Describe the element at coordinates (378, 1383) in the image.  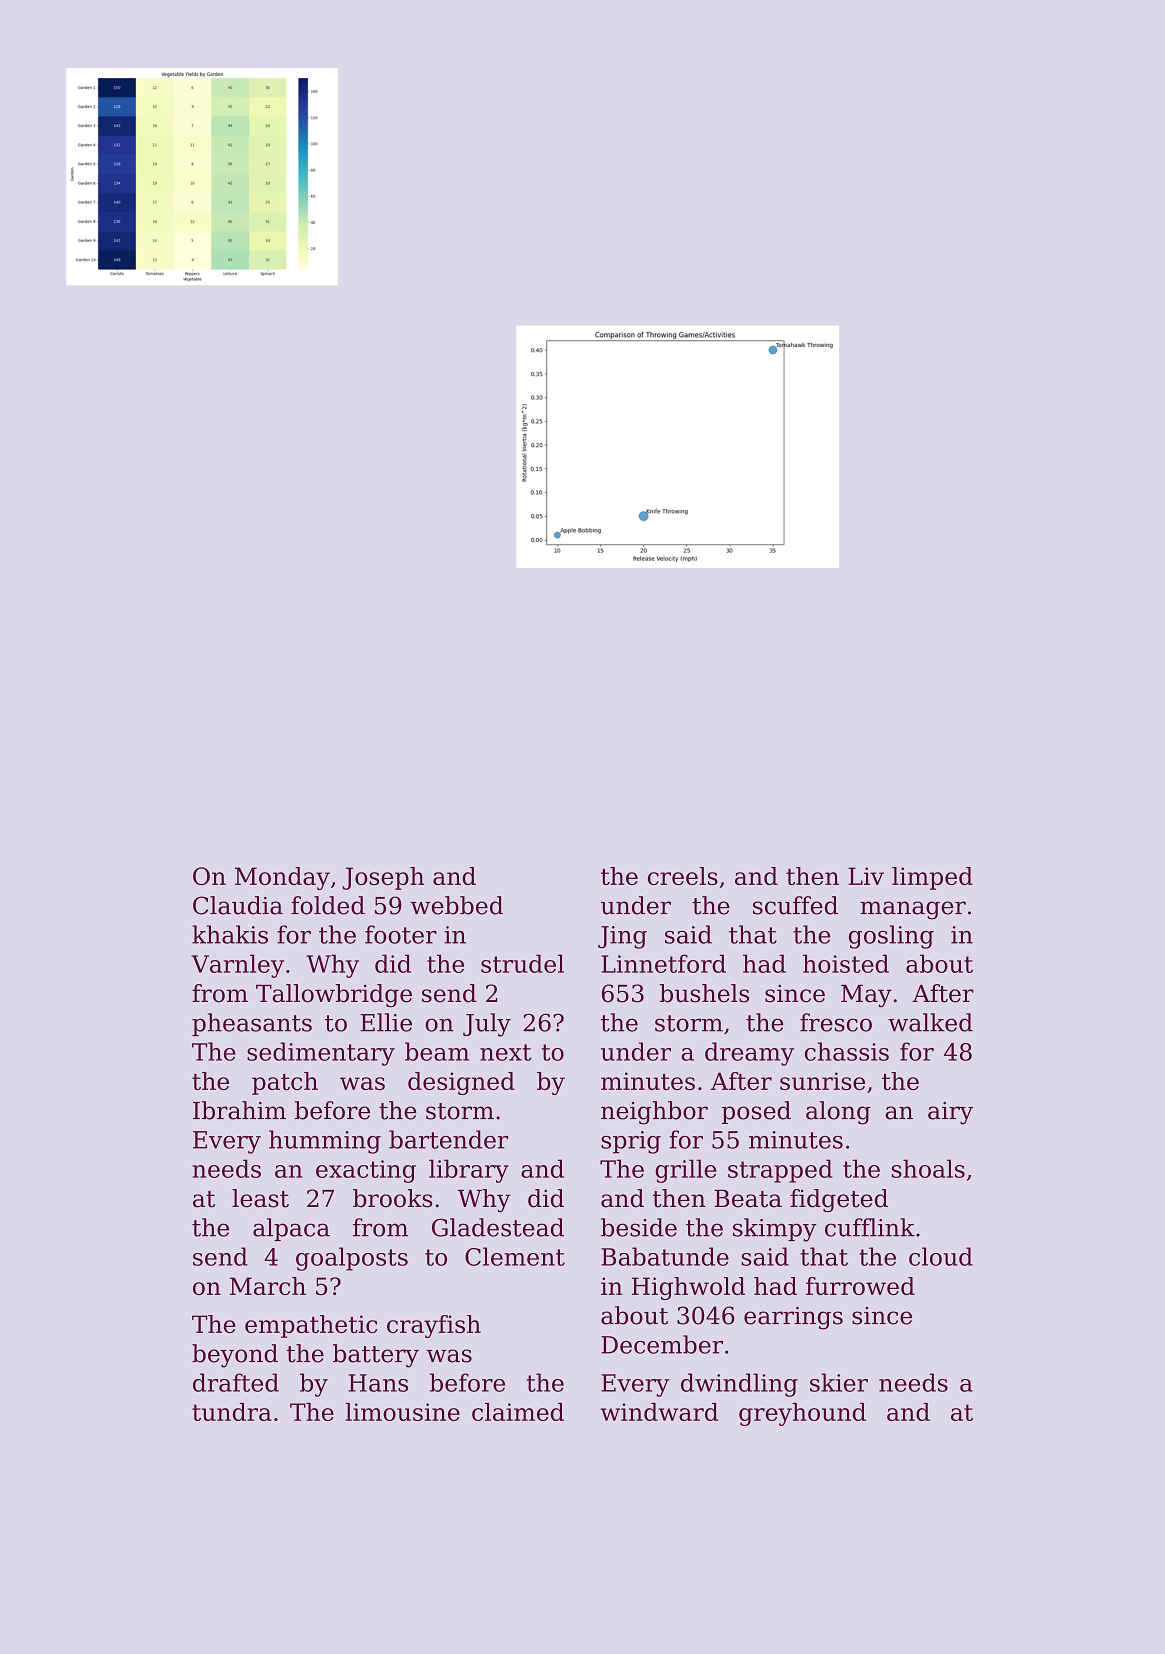
I see `Hans` at that location.
